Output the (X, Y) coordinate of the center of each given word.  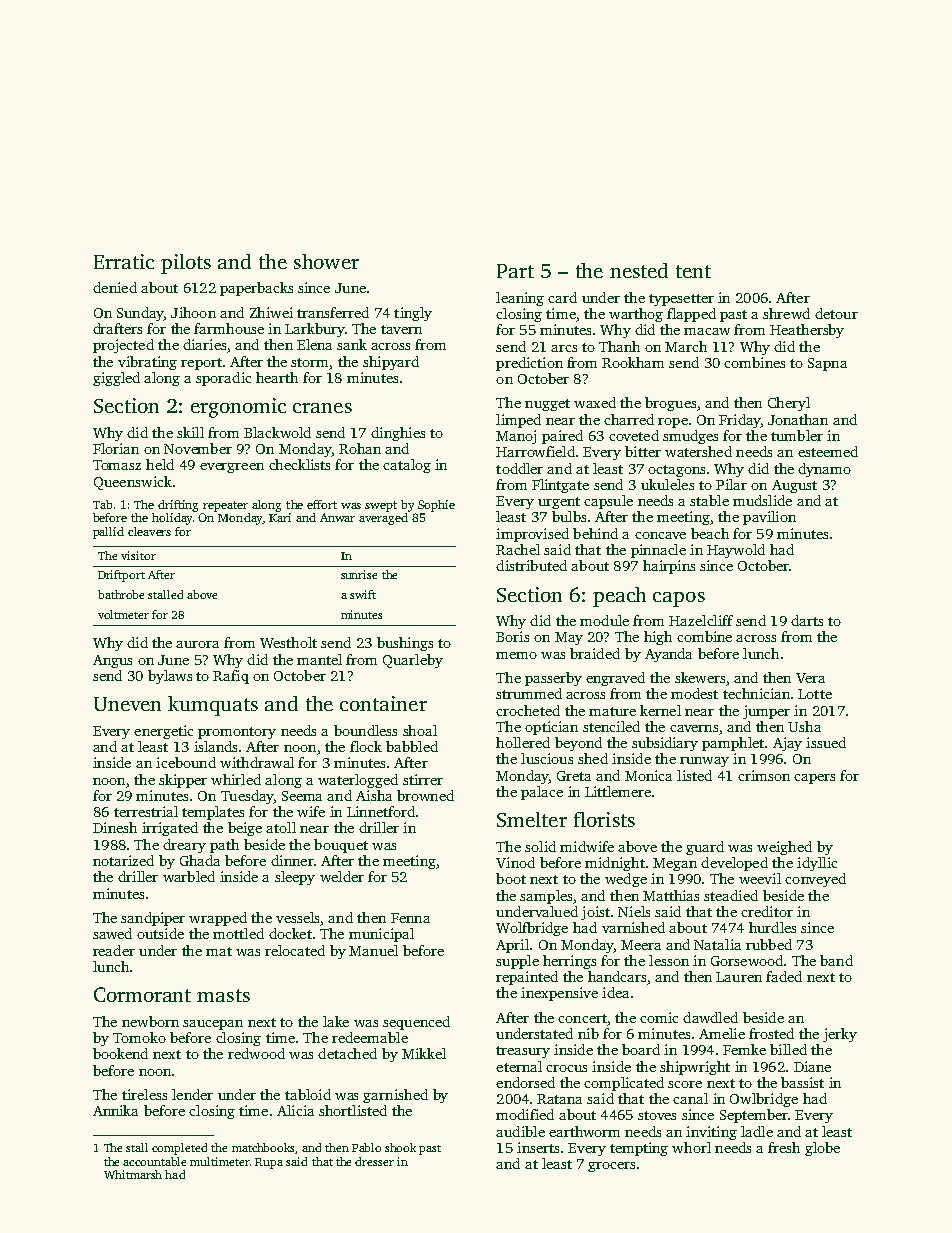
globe (822, 1149)
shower (326, 261)
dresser (374, 1161)
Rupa (269, 1163)
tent (693, 271)
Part (515, 271)
